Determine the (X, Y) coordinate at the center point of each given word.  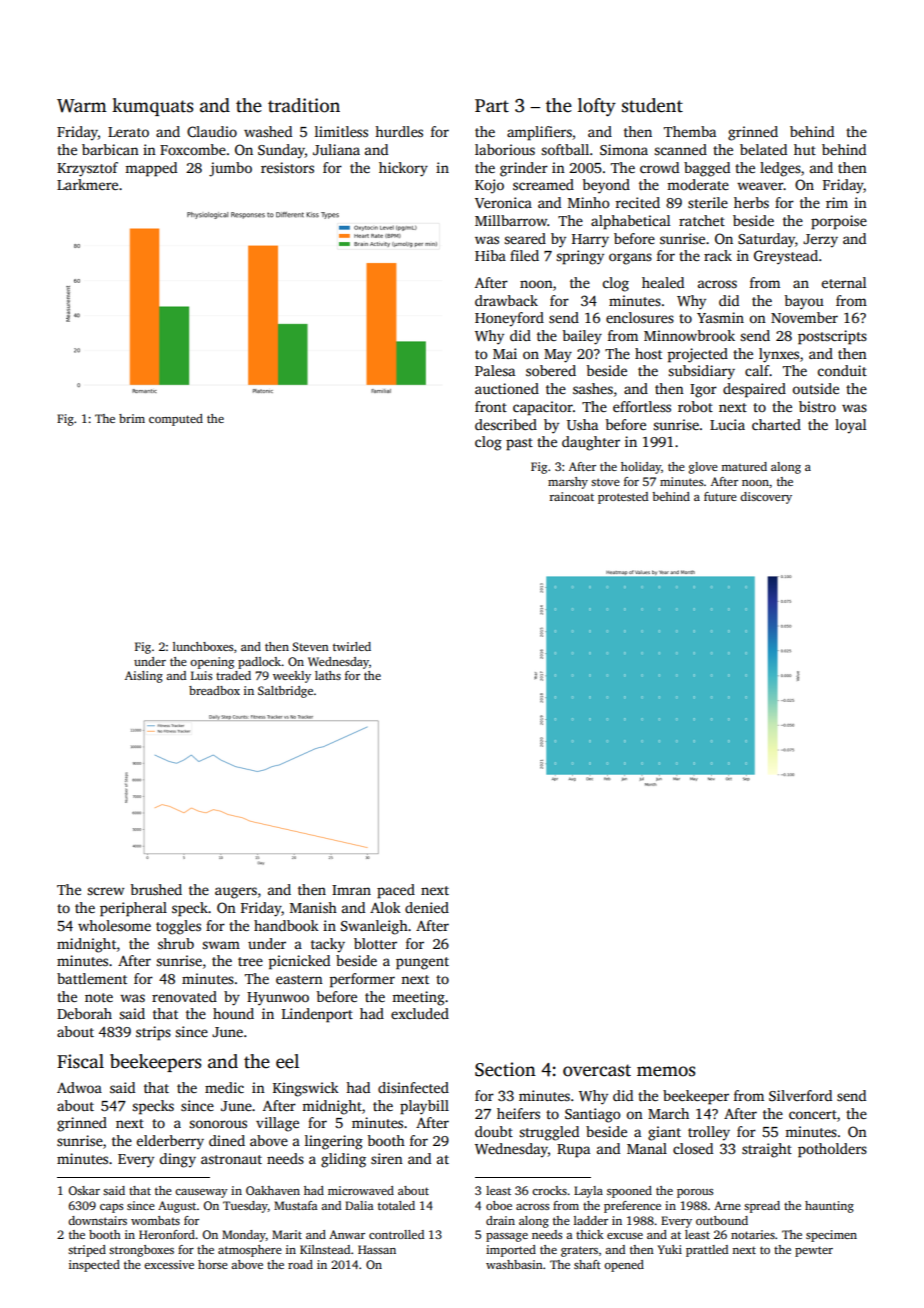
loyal (850, 426)
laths (328, 675)
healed (663, 282)
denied (427, 907)
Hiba (490, 255)
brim (132, 418)
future (720, 496)
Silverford (800, 1095)
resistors (287, 167)
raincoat (571, 496)
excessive (169, 1264)
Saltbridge (285, 692)
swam (221, 945)
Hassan (377, 1249)
